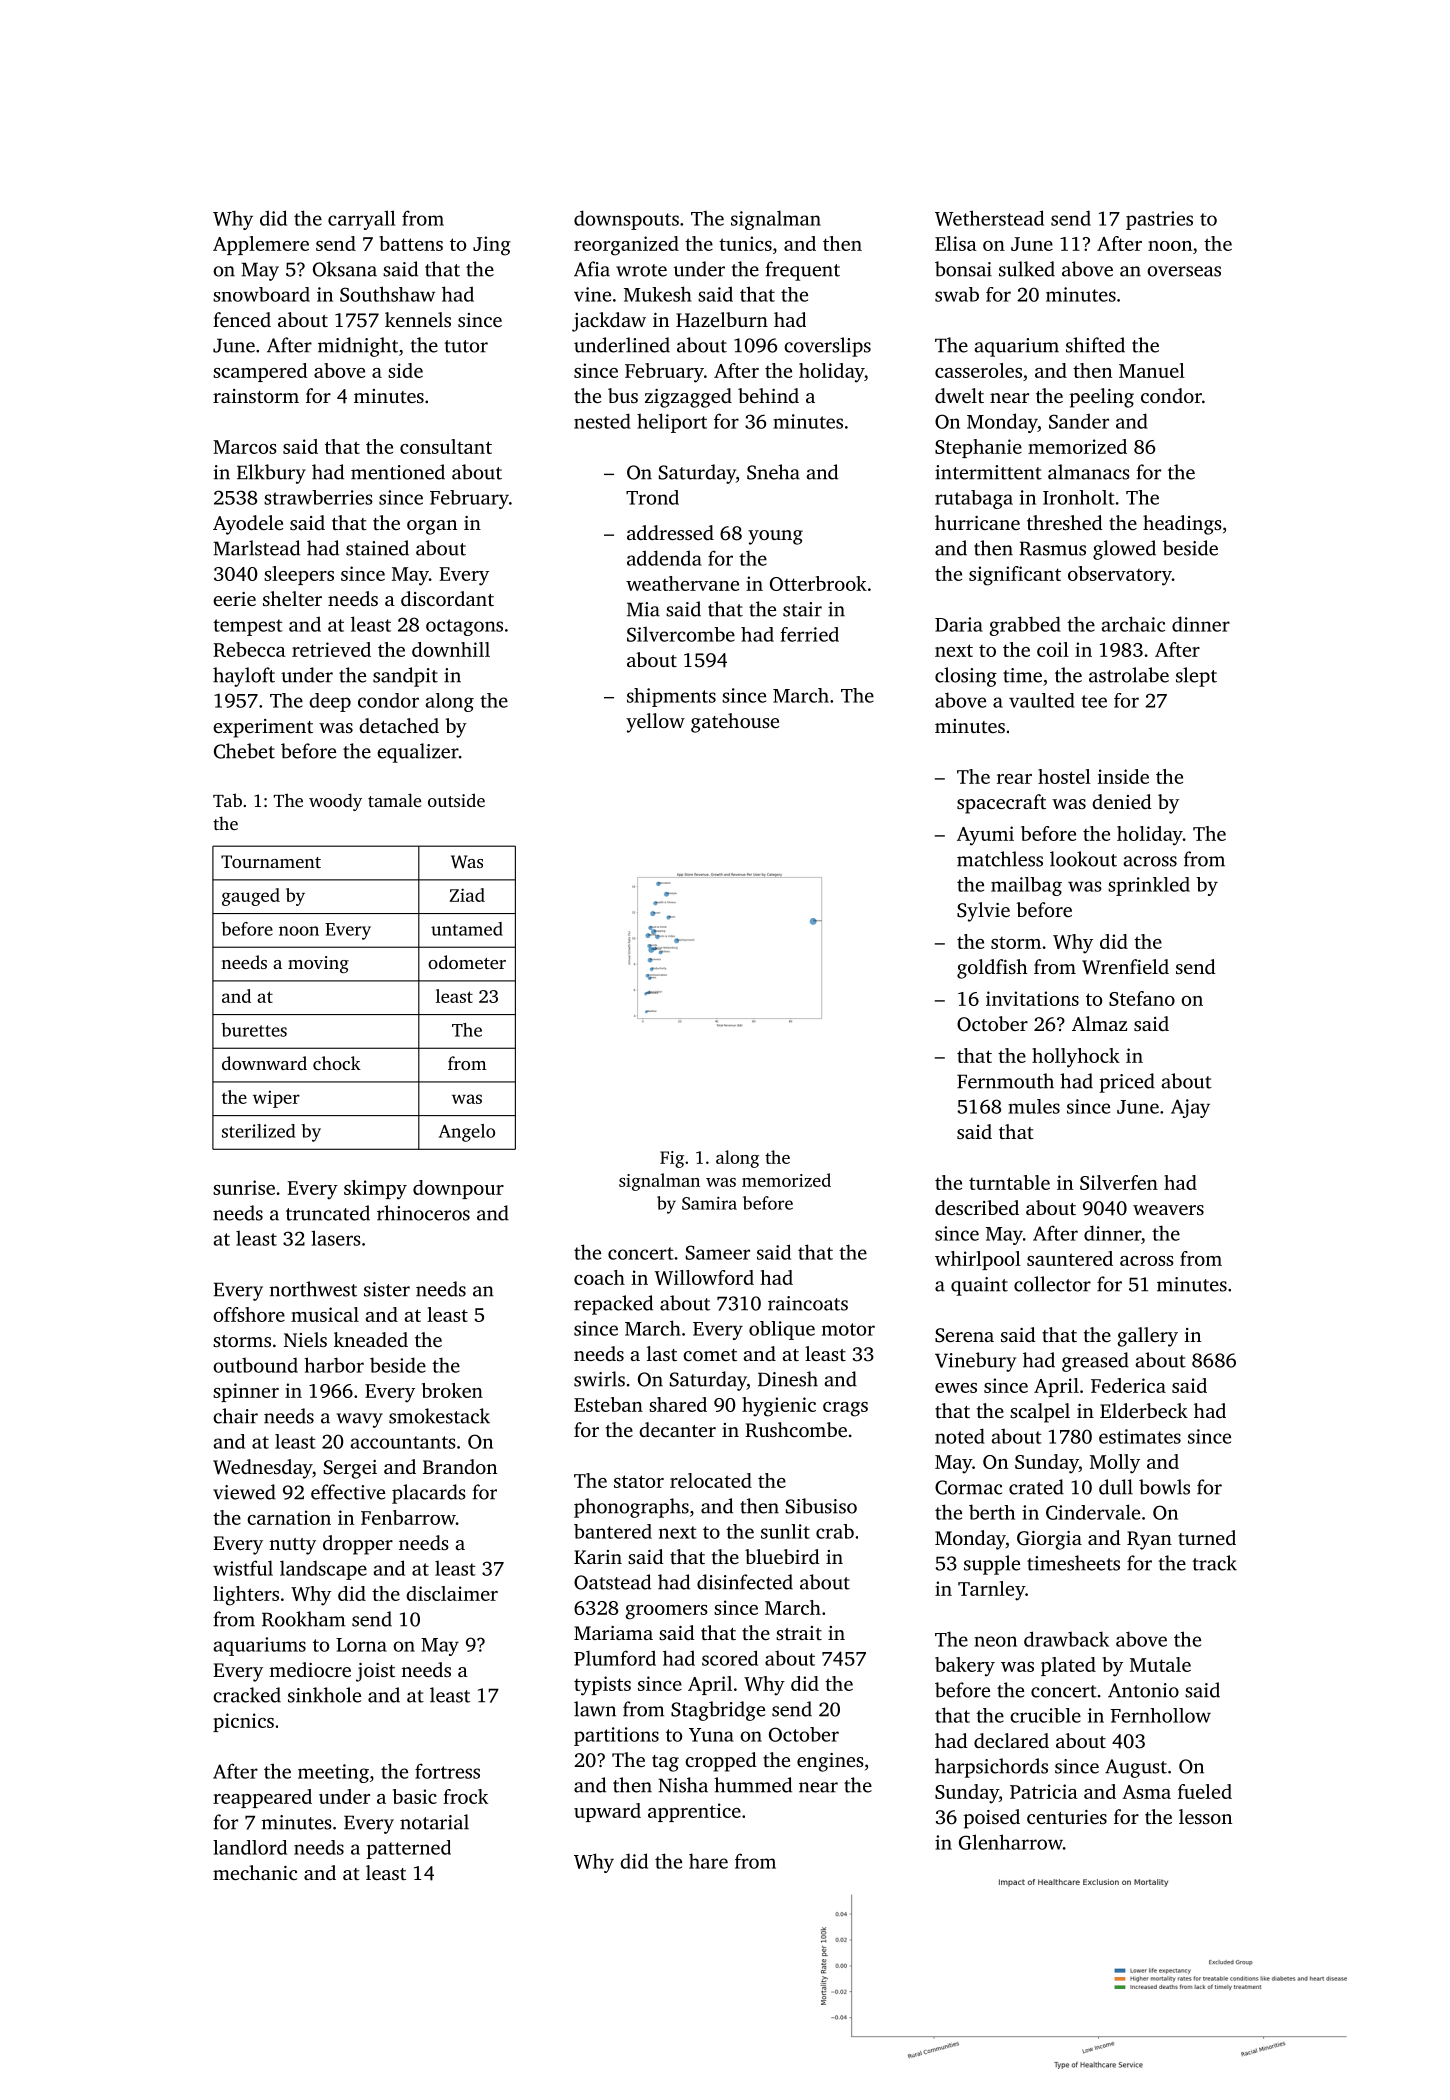 The height and width of the page is (2100, 1450). Describe the element at coordinates (411, 243) in the page. I see `battens` at that location.
